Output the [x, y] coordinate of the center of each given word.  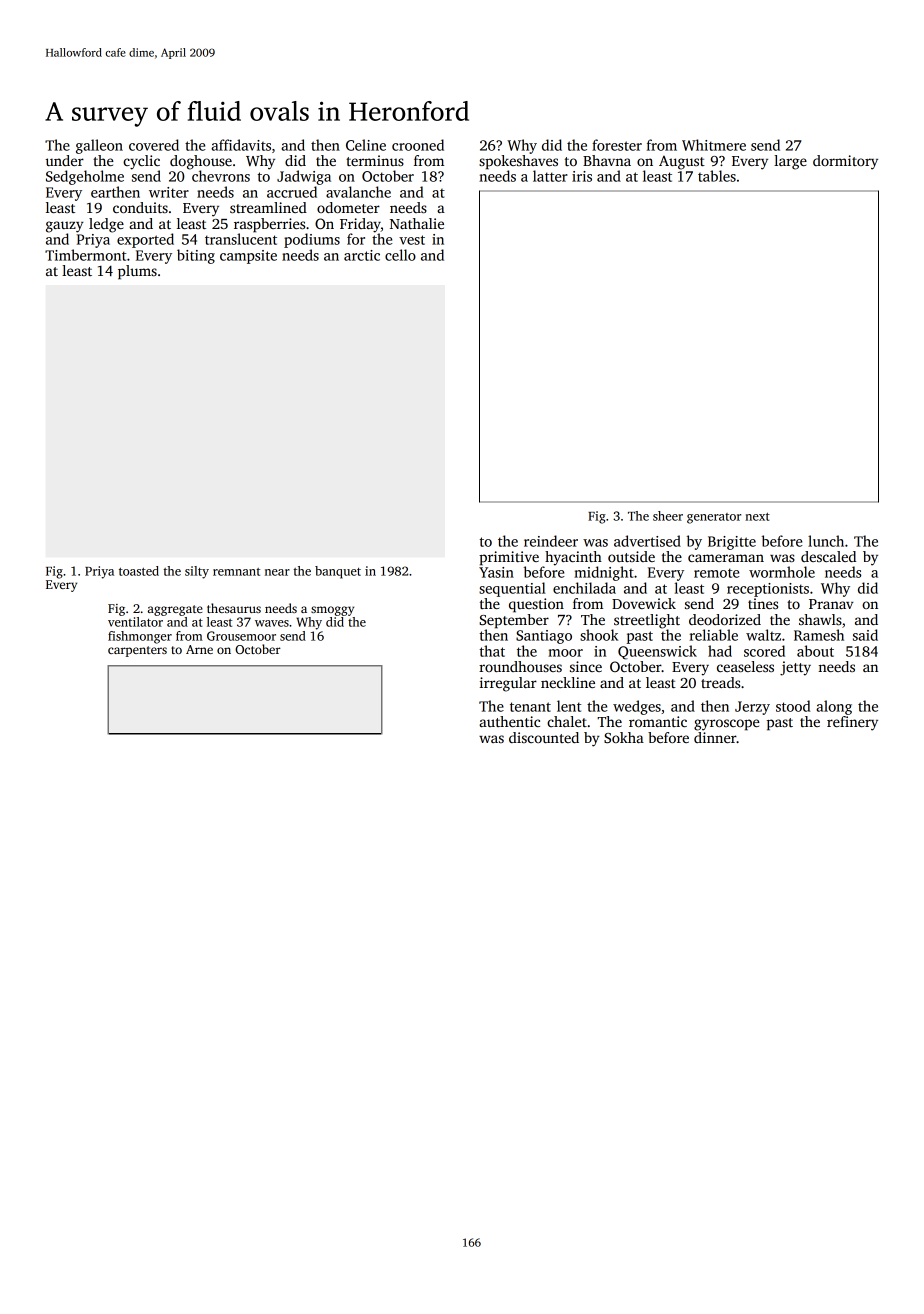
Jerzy [752, 708]
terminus [375, 160]
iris [582, 176]
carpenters [137, 651]
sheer [668, 516]
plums [137, 272]
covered [154, 145]
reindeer [551, 541]
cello [400, 255]
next [757, 517]
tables [717, 176]
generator [714, 518]
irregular [508, 684]
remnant [236, 572]
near [277, 572]
